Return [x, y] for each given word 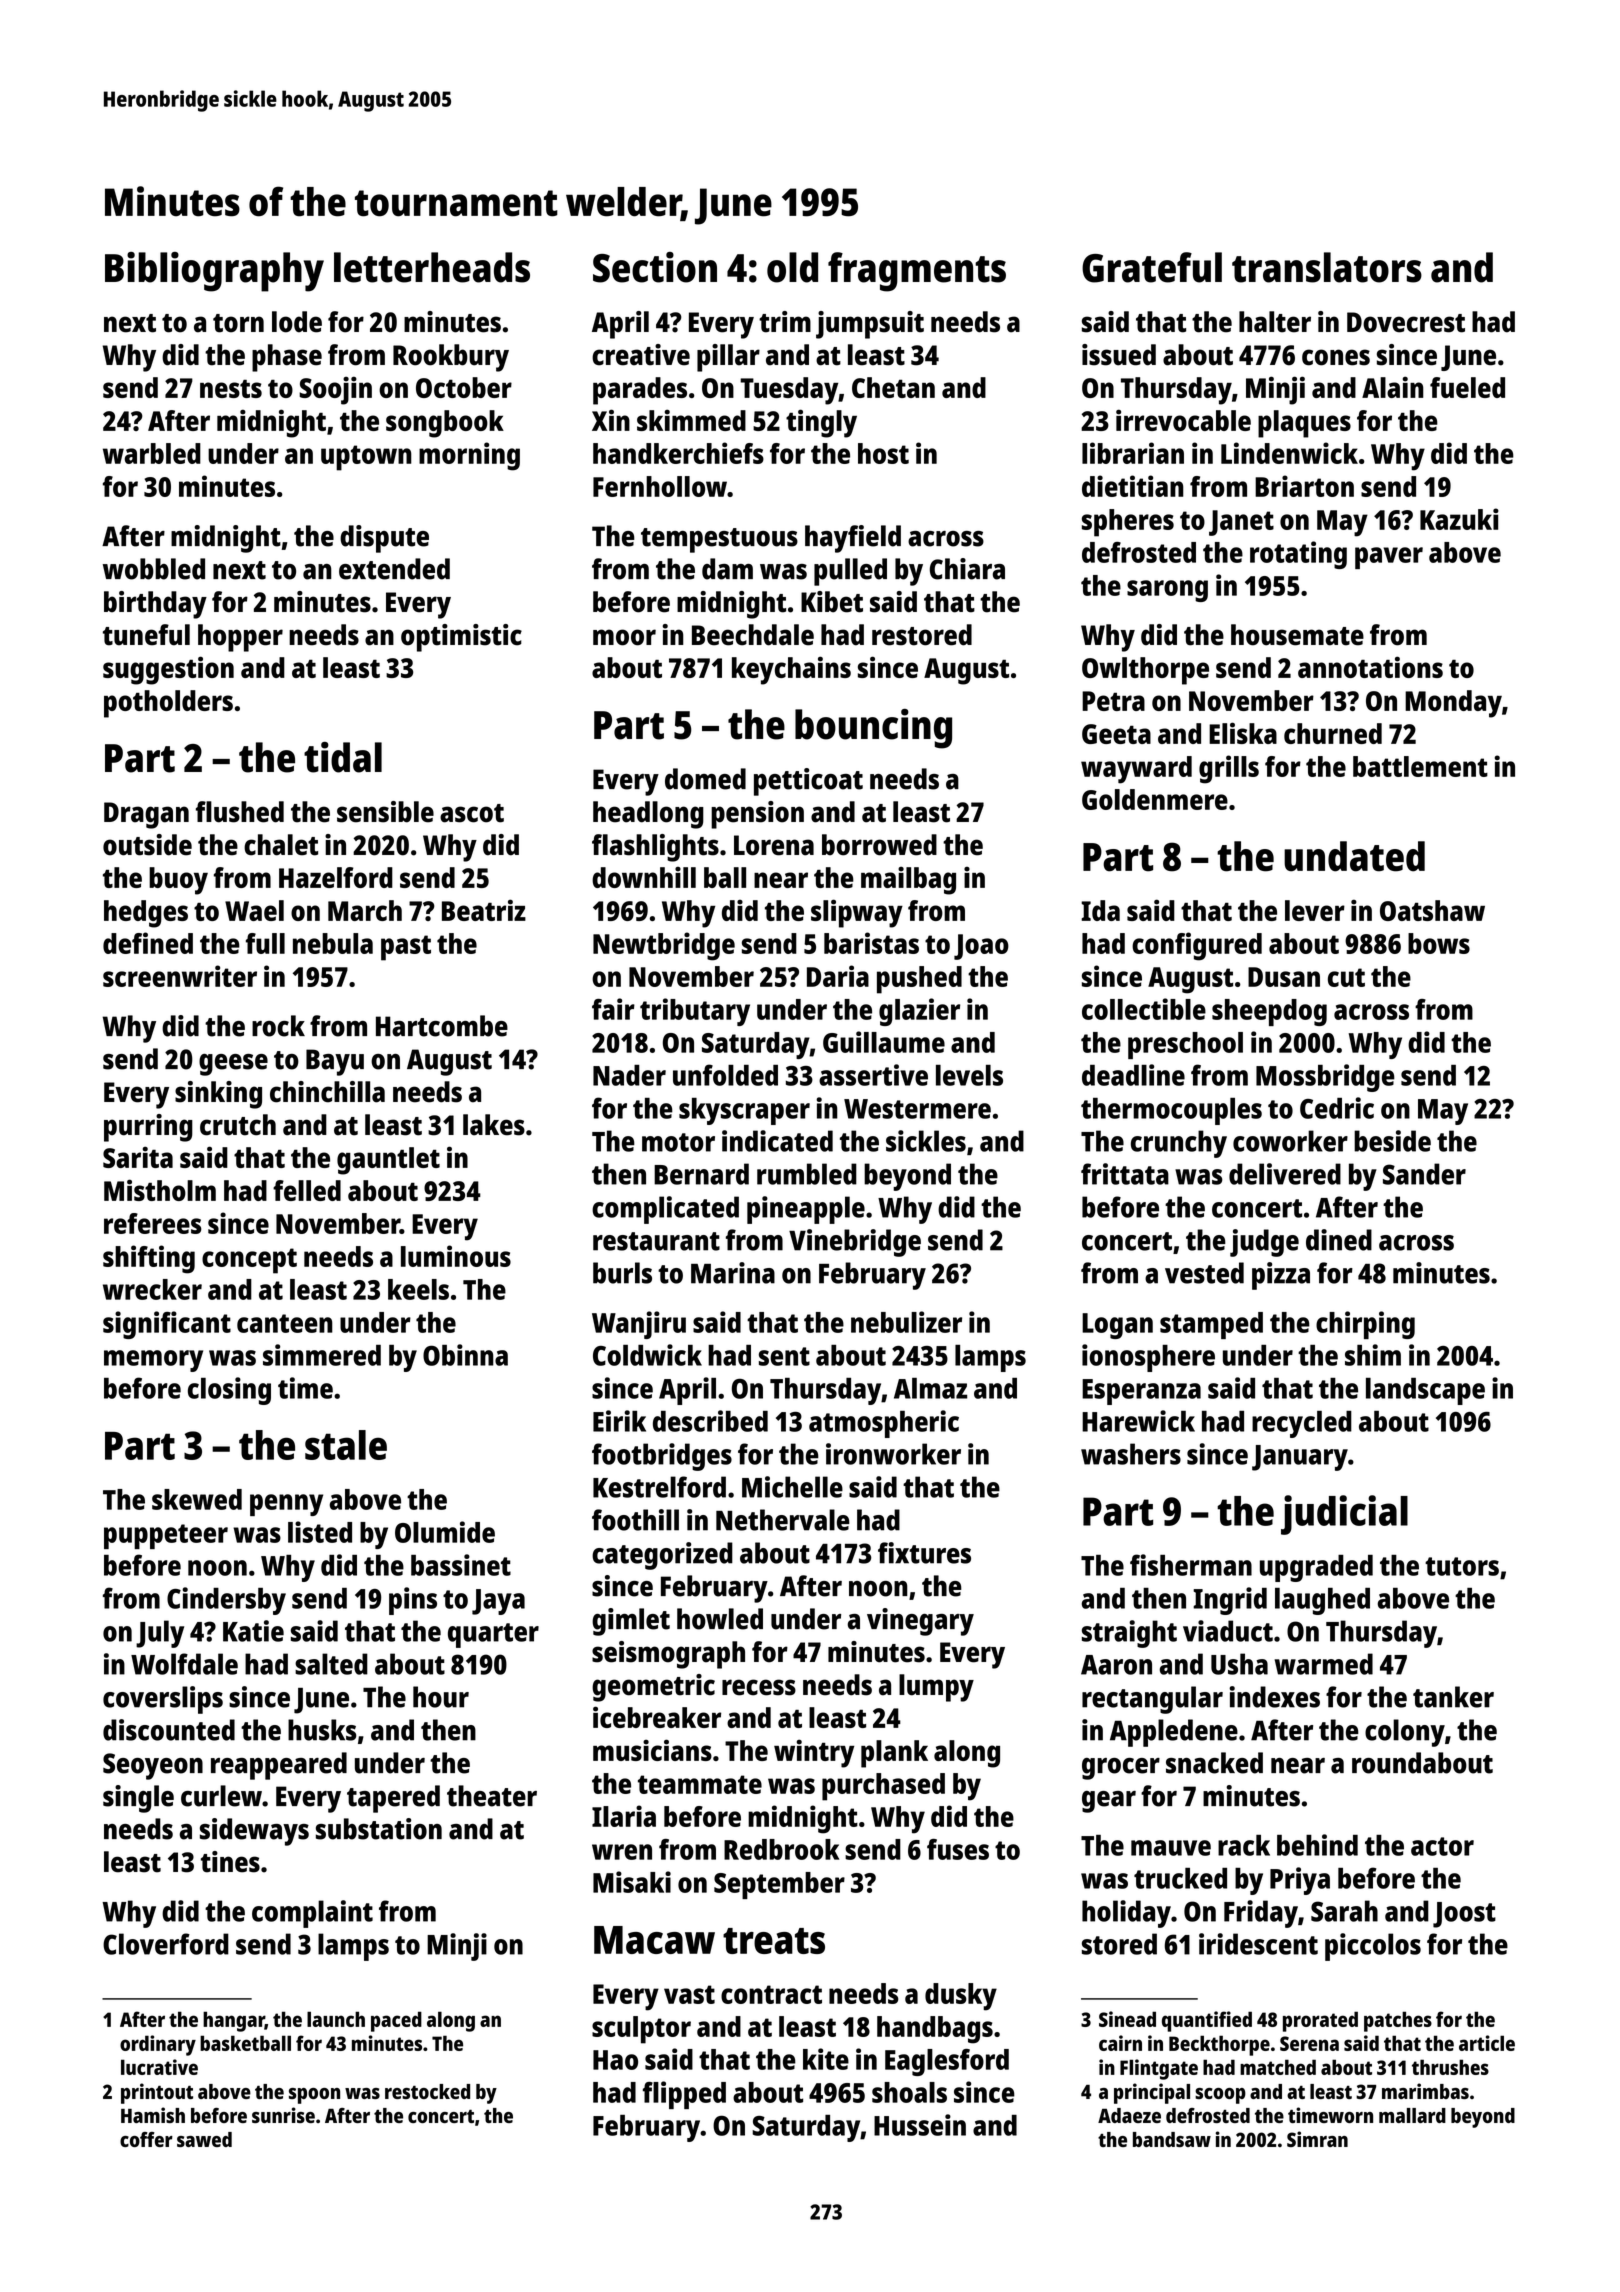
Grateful [1152, 267]
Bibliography [214, 272]
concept [249, 1261]
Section [655, 267]
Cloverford [166, 1944]
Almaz [930, 1388]
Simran [1317, 2139]
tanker [1453, 1697]
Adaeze [1129, 2115]
